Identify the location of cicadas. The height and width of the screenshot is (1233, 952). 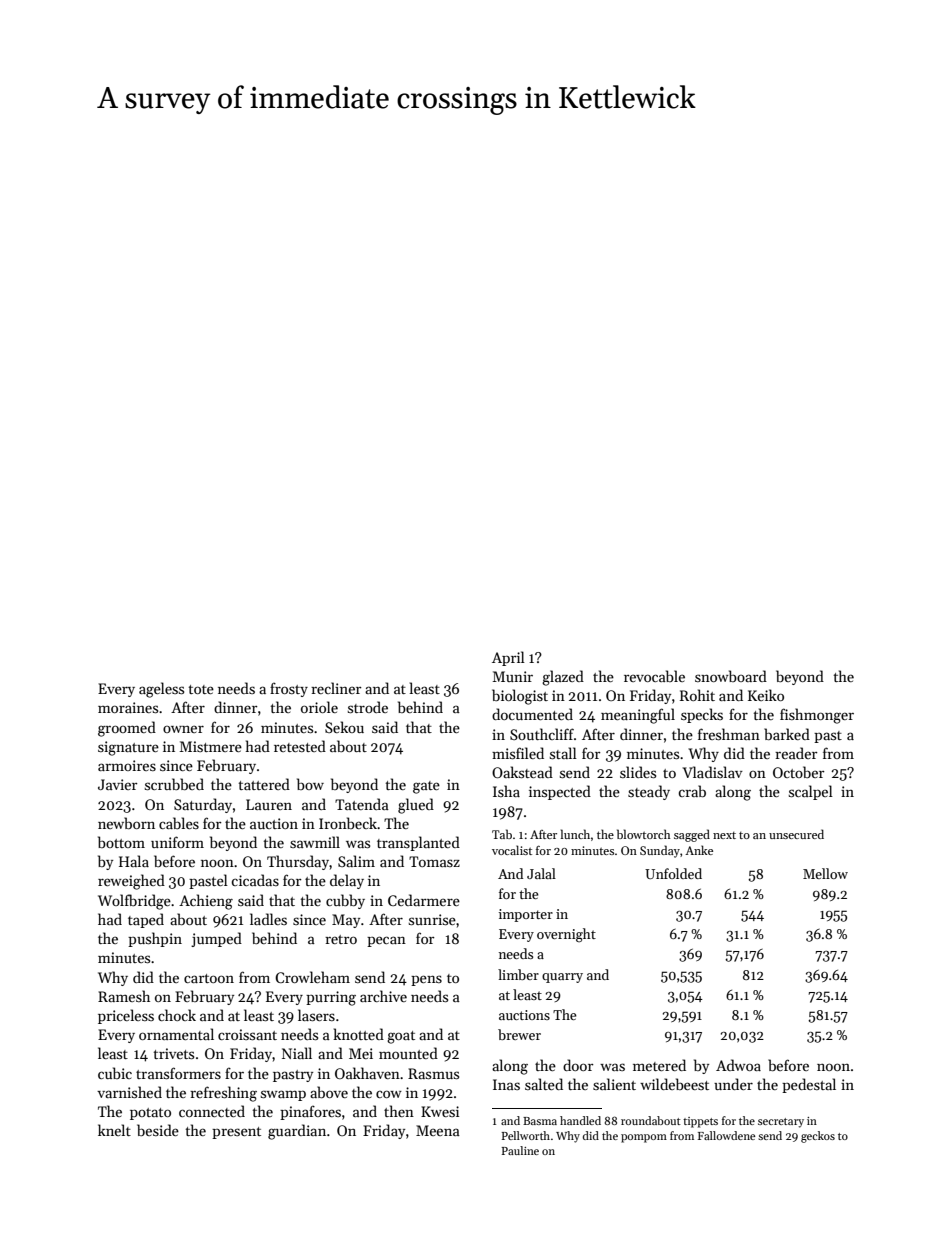
(255, 880).
